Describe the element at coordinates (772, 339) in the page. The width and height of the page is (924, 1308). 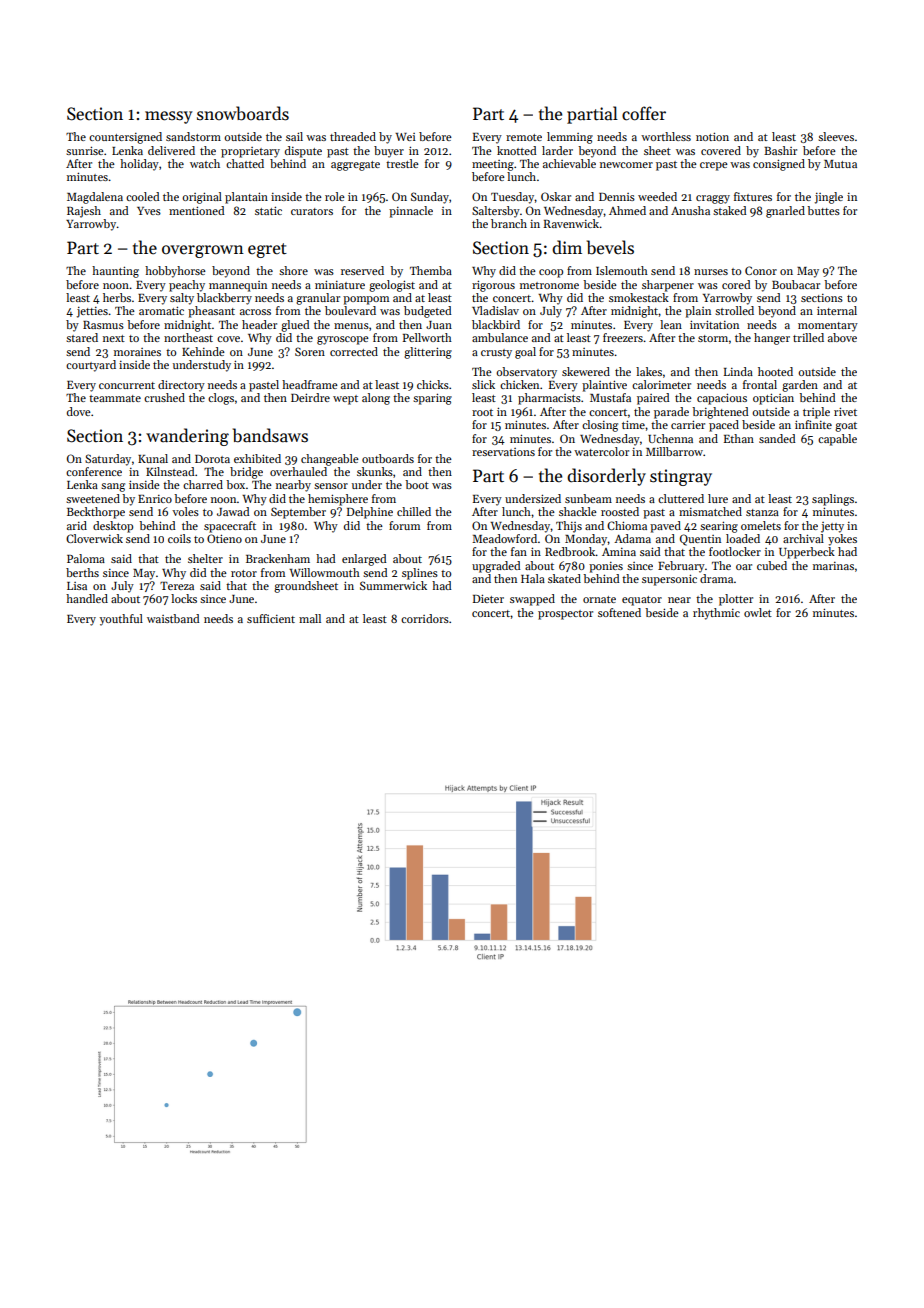
I see `hanger` at that location.
